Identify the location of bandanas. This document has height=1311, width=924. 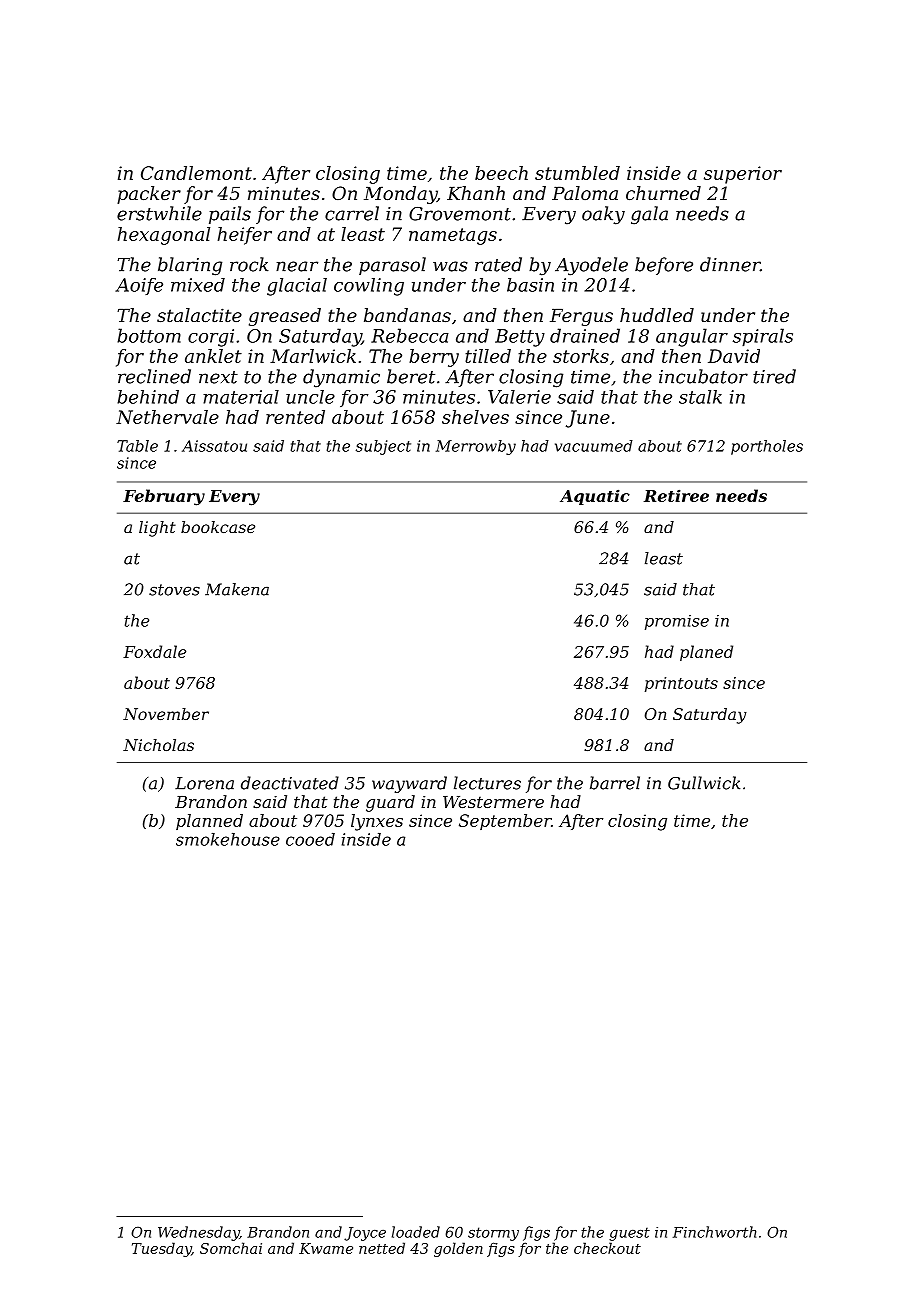
(407, 315).
